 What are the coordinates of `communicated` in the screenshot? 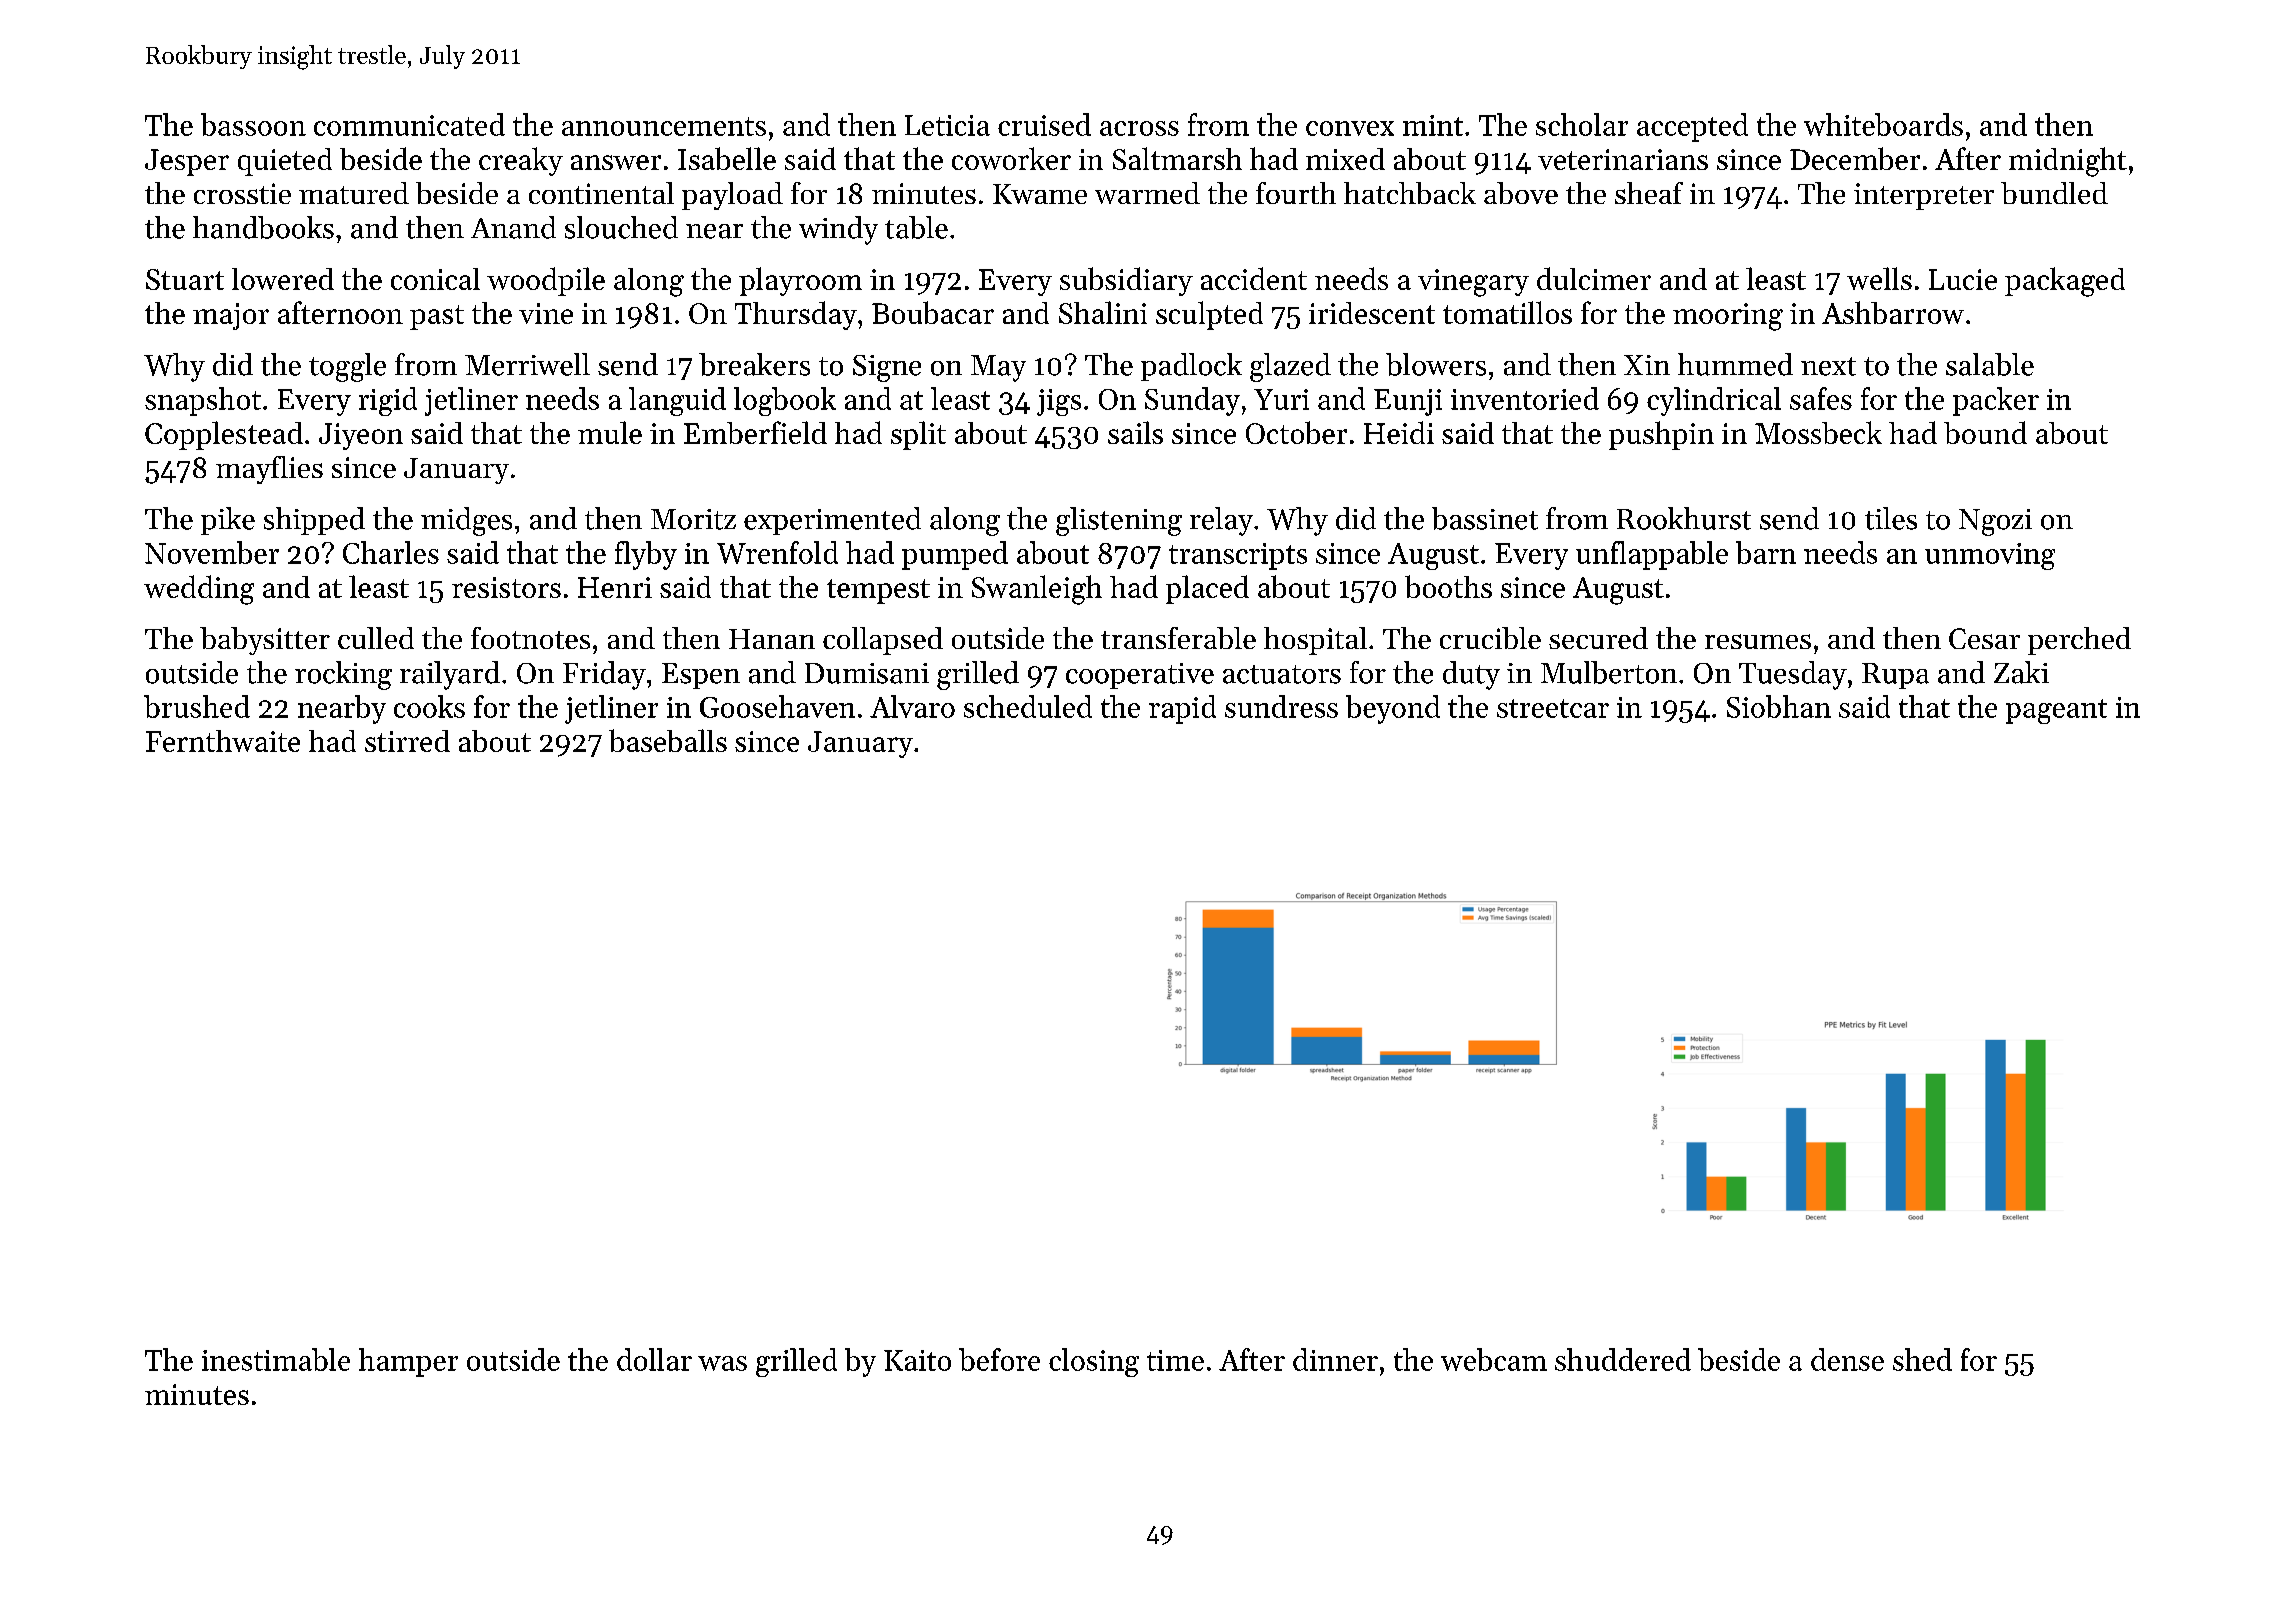 It's located at (409, 124).
